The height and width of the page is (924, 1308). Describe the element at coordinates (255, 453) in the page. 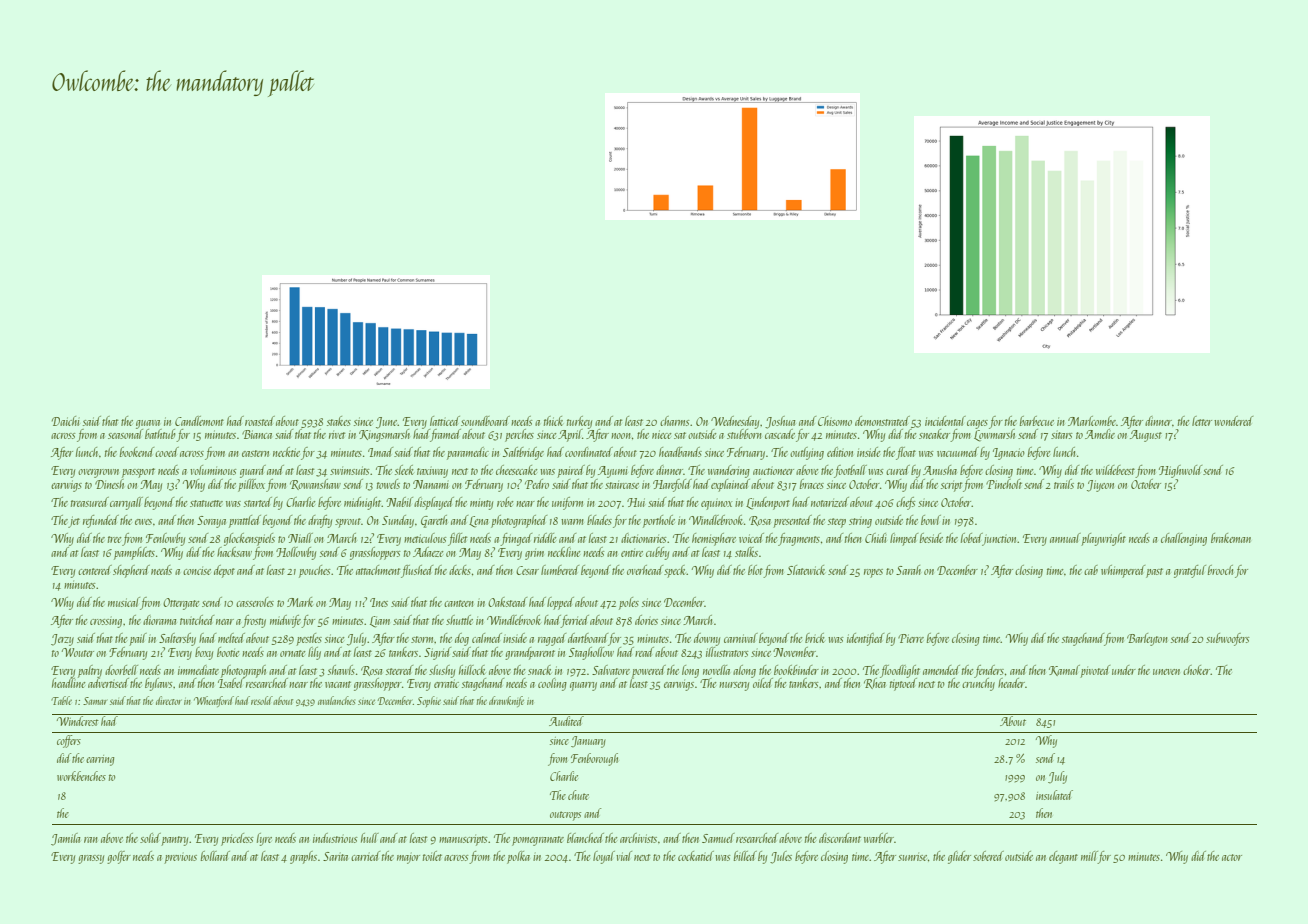

I see `eastern` at that location.
